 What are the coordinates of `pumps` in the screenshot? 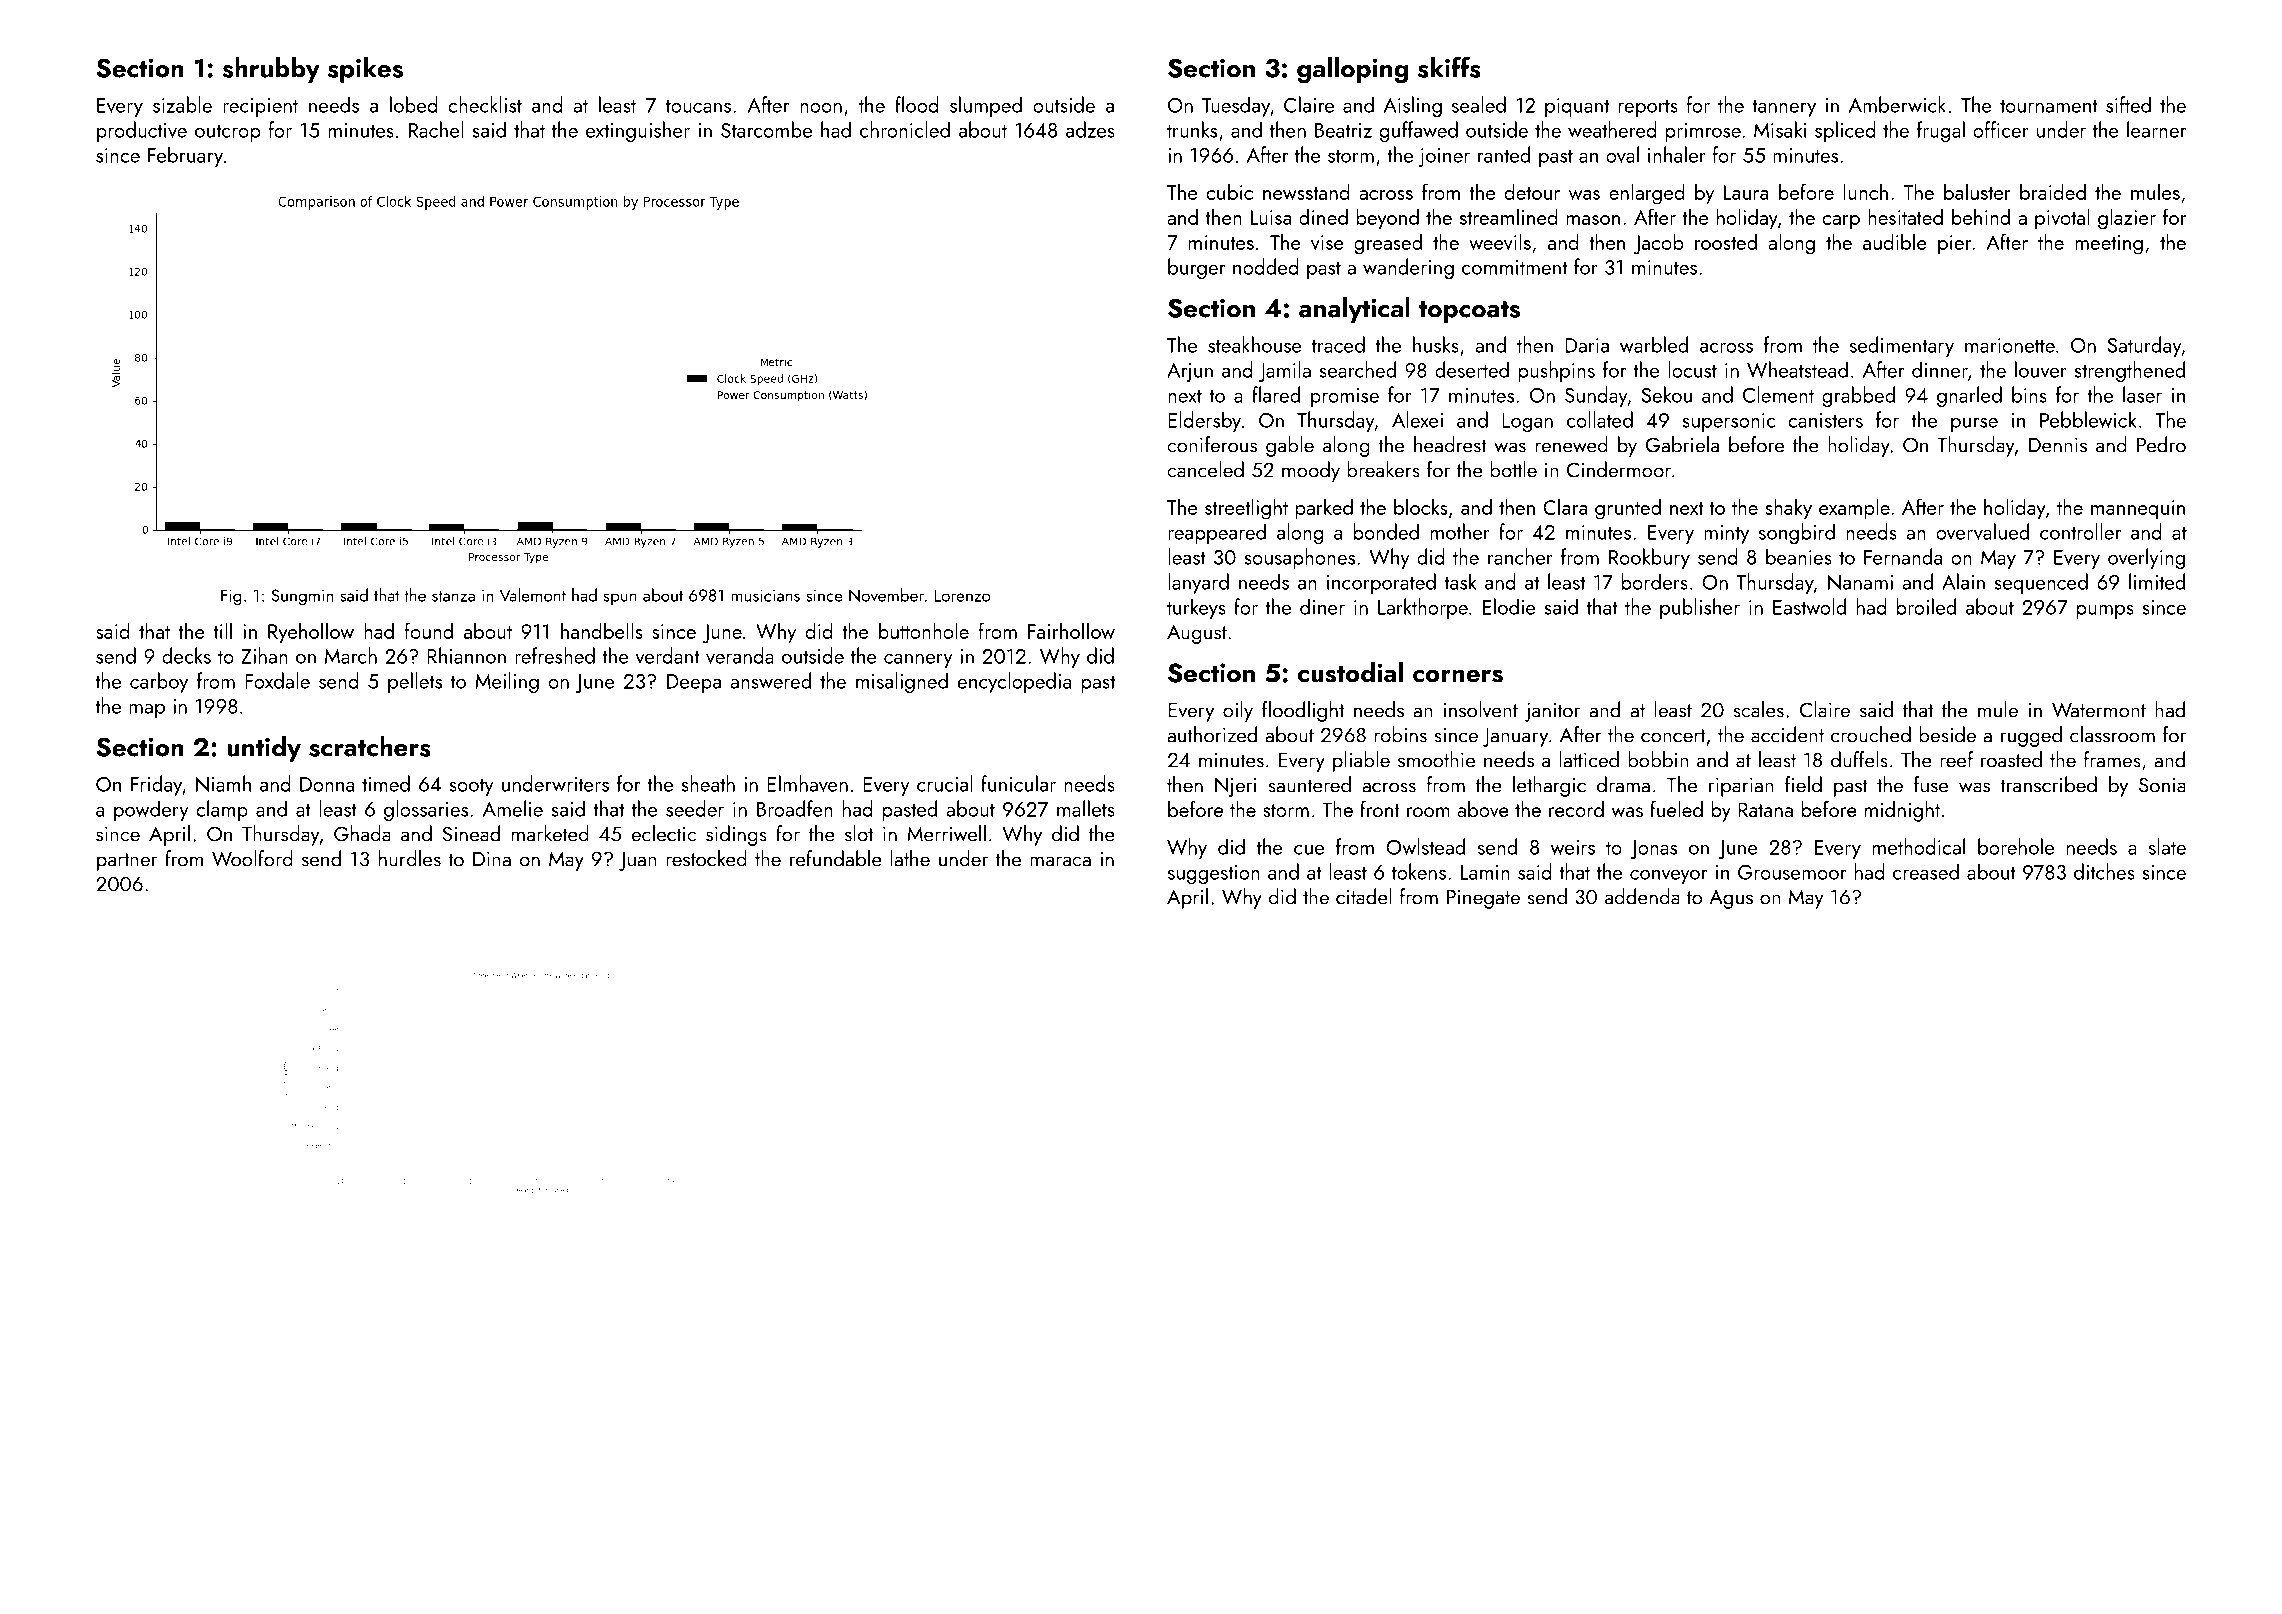 It's located at (2105, 612).
